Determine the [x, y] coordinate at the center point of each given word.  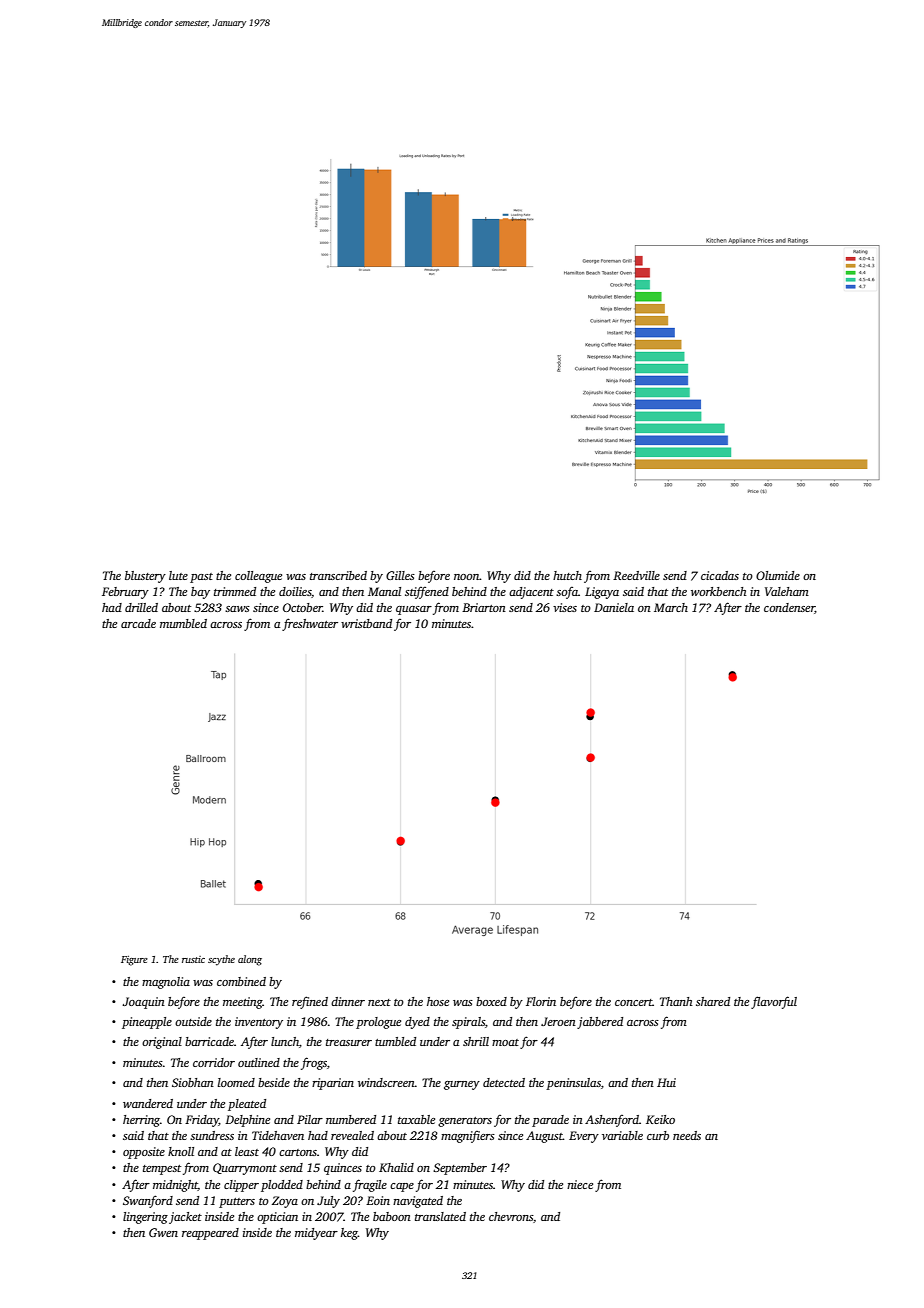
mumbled [183, 623]
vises [565, 607]
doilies [295, 592]
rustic [193, 959]
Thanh [676, 1001]
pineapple [147, 1023]
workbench [719, 591]
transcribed [338, 575]
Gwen [163, 1232]
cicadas [720, 575]
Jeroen [558, 1021]
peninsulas [573, 1084]
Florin [541, 1001]
